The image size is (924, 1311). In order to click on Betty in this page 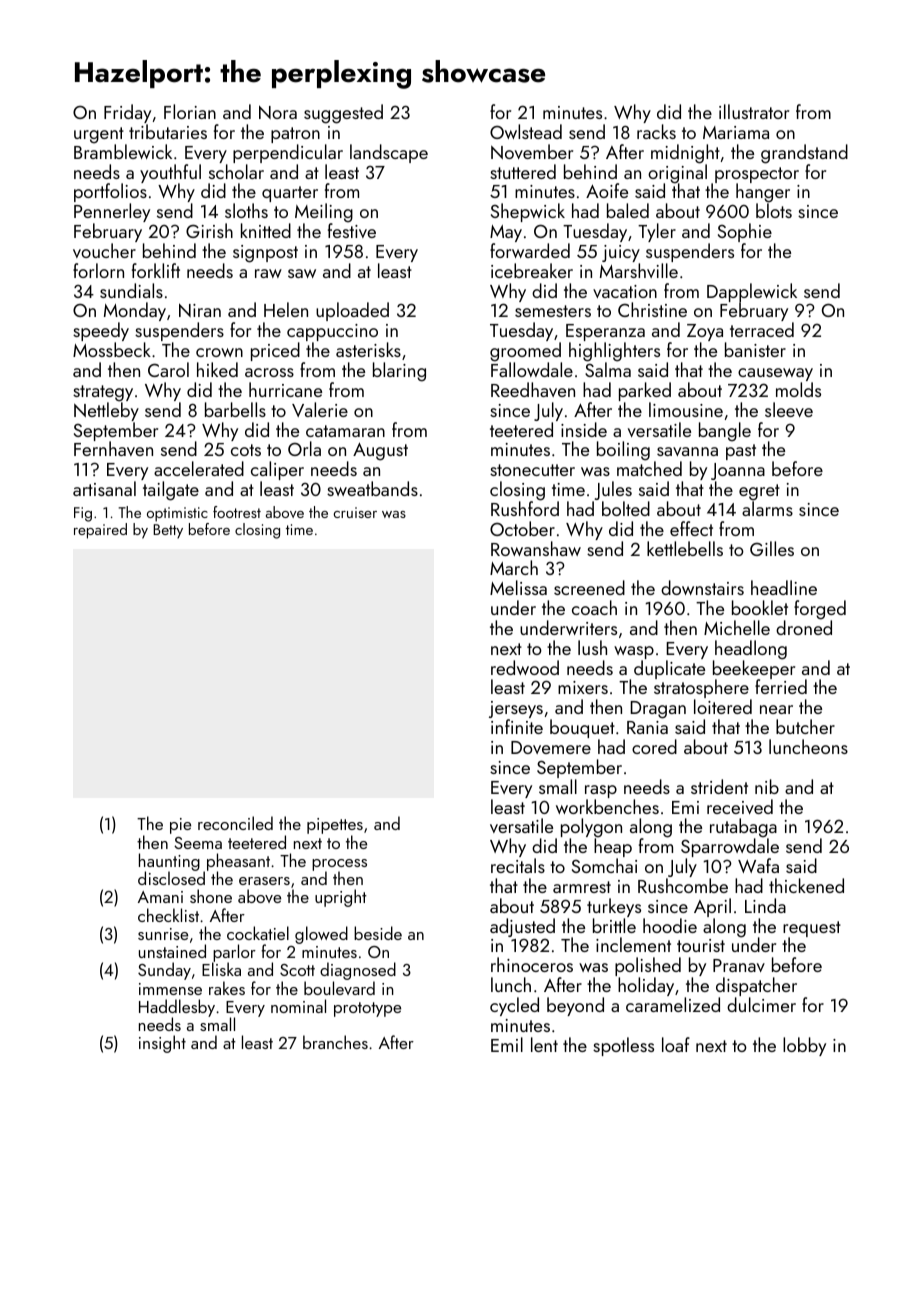, I will do `click(168, 531)`.
